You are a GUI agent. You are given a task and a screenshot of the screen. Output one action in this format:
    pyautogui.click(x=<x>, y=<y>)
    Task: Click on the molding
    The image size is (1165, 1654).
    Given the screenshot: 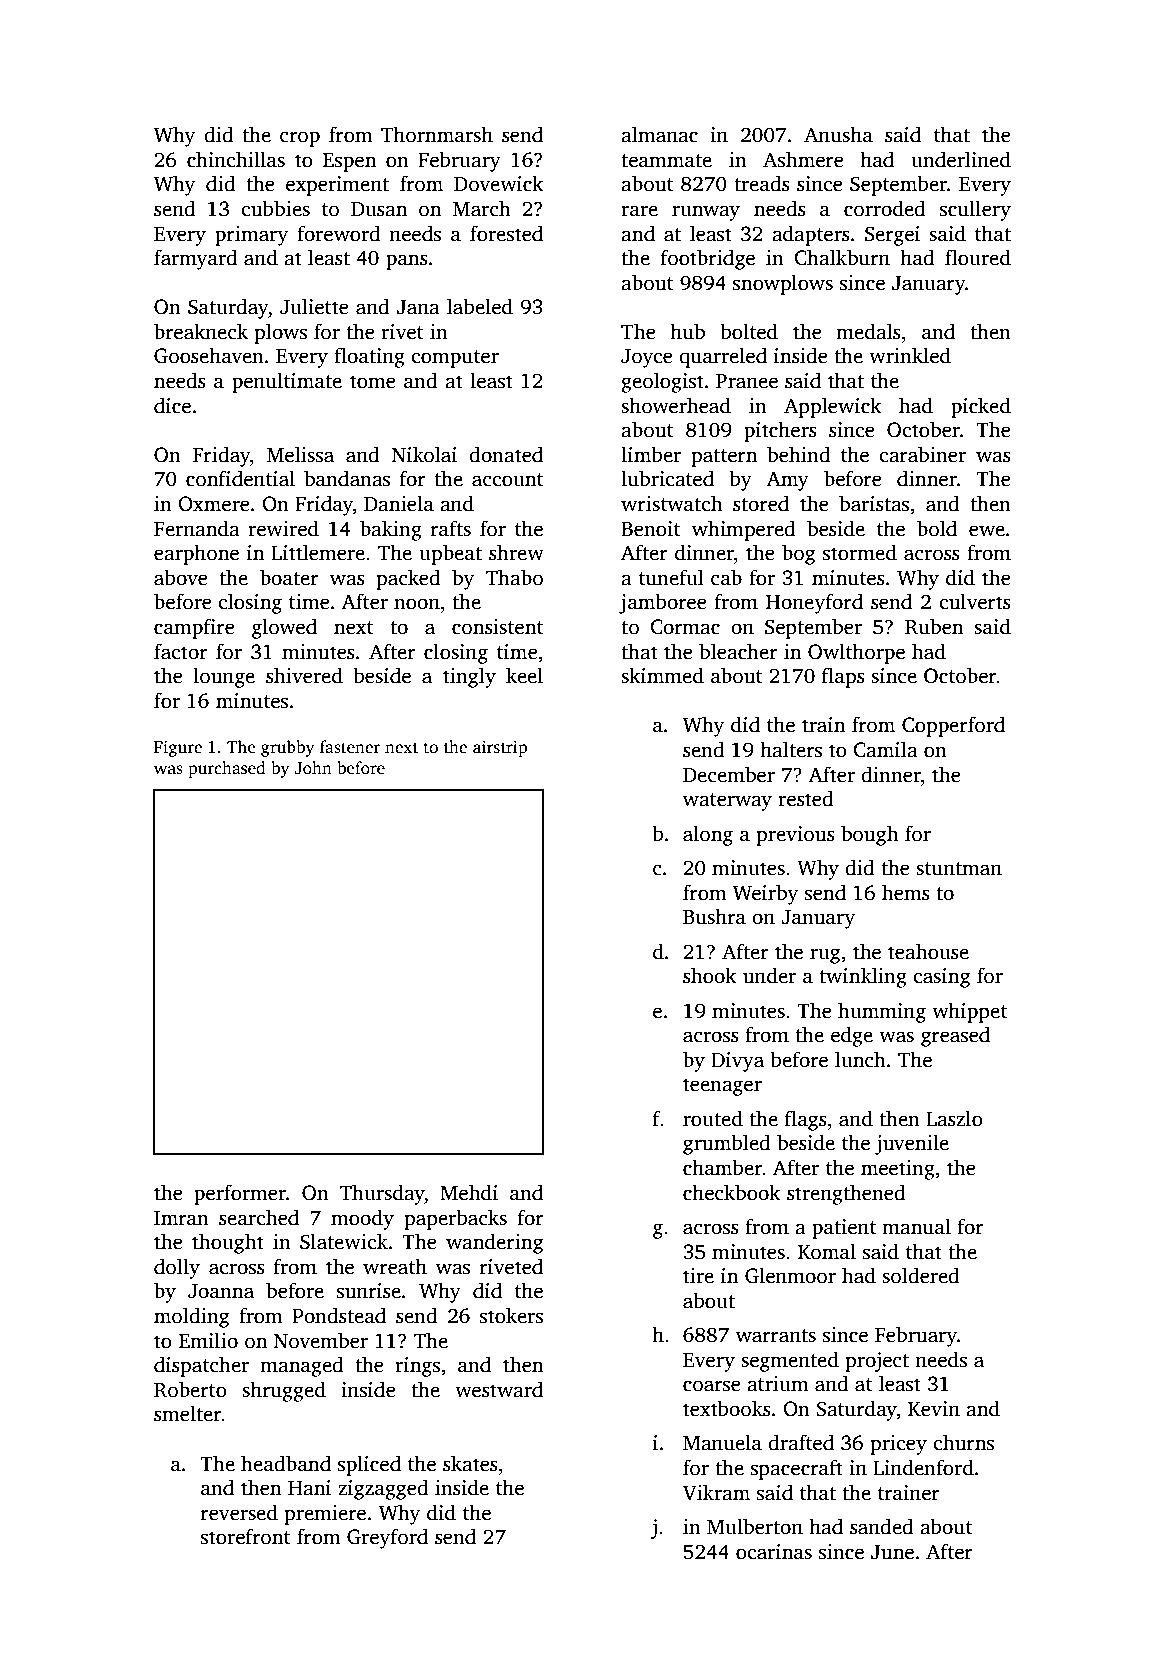 What is the action you would take?
    pyautogui.click(x=191, y=1317)
